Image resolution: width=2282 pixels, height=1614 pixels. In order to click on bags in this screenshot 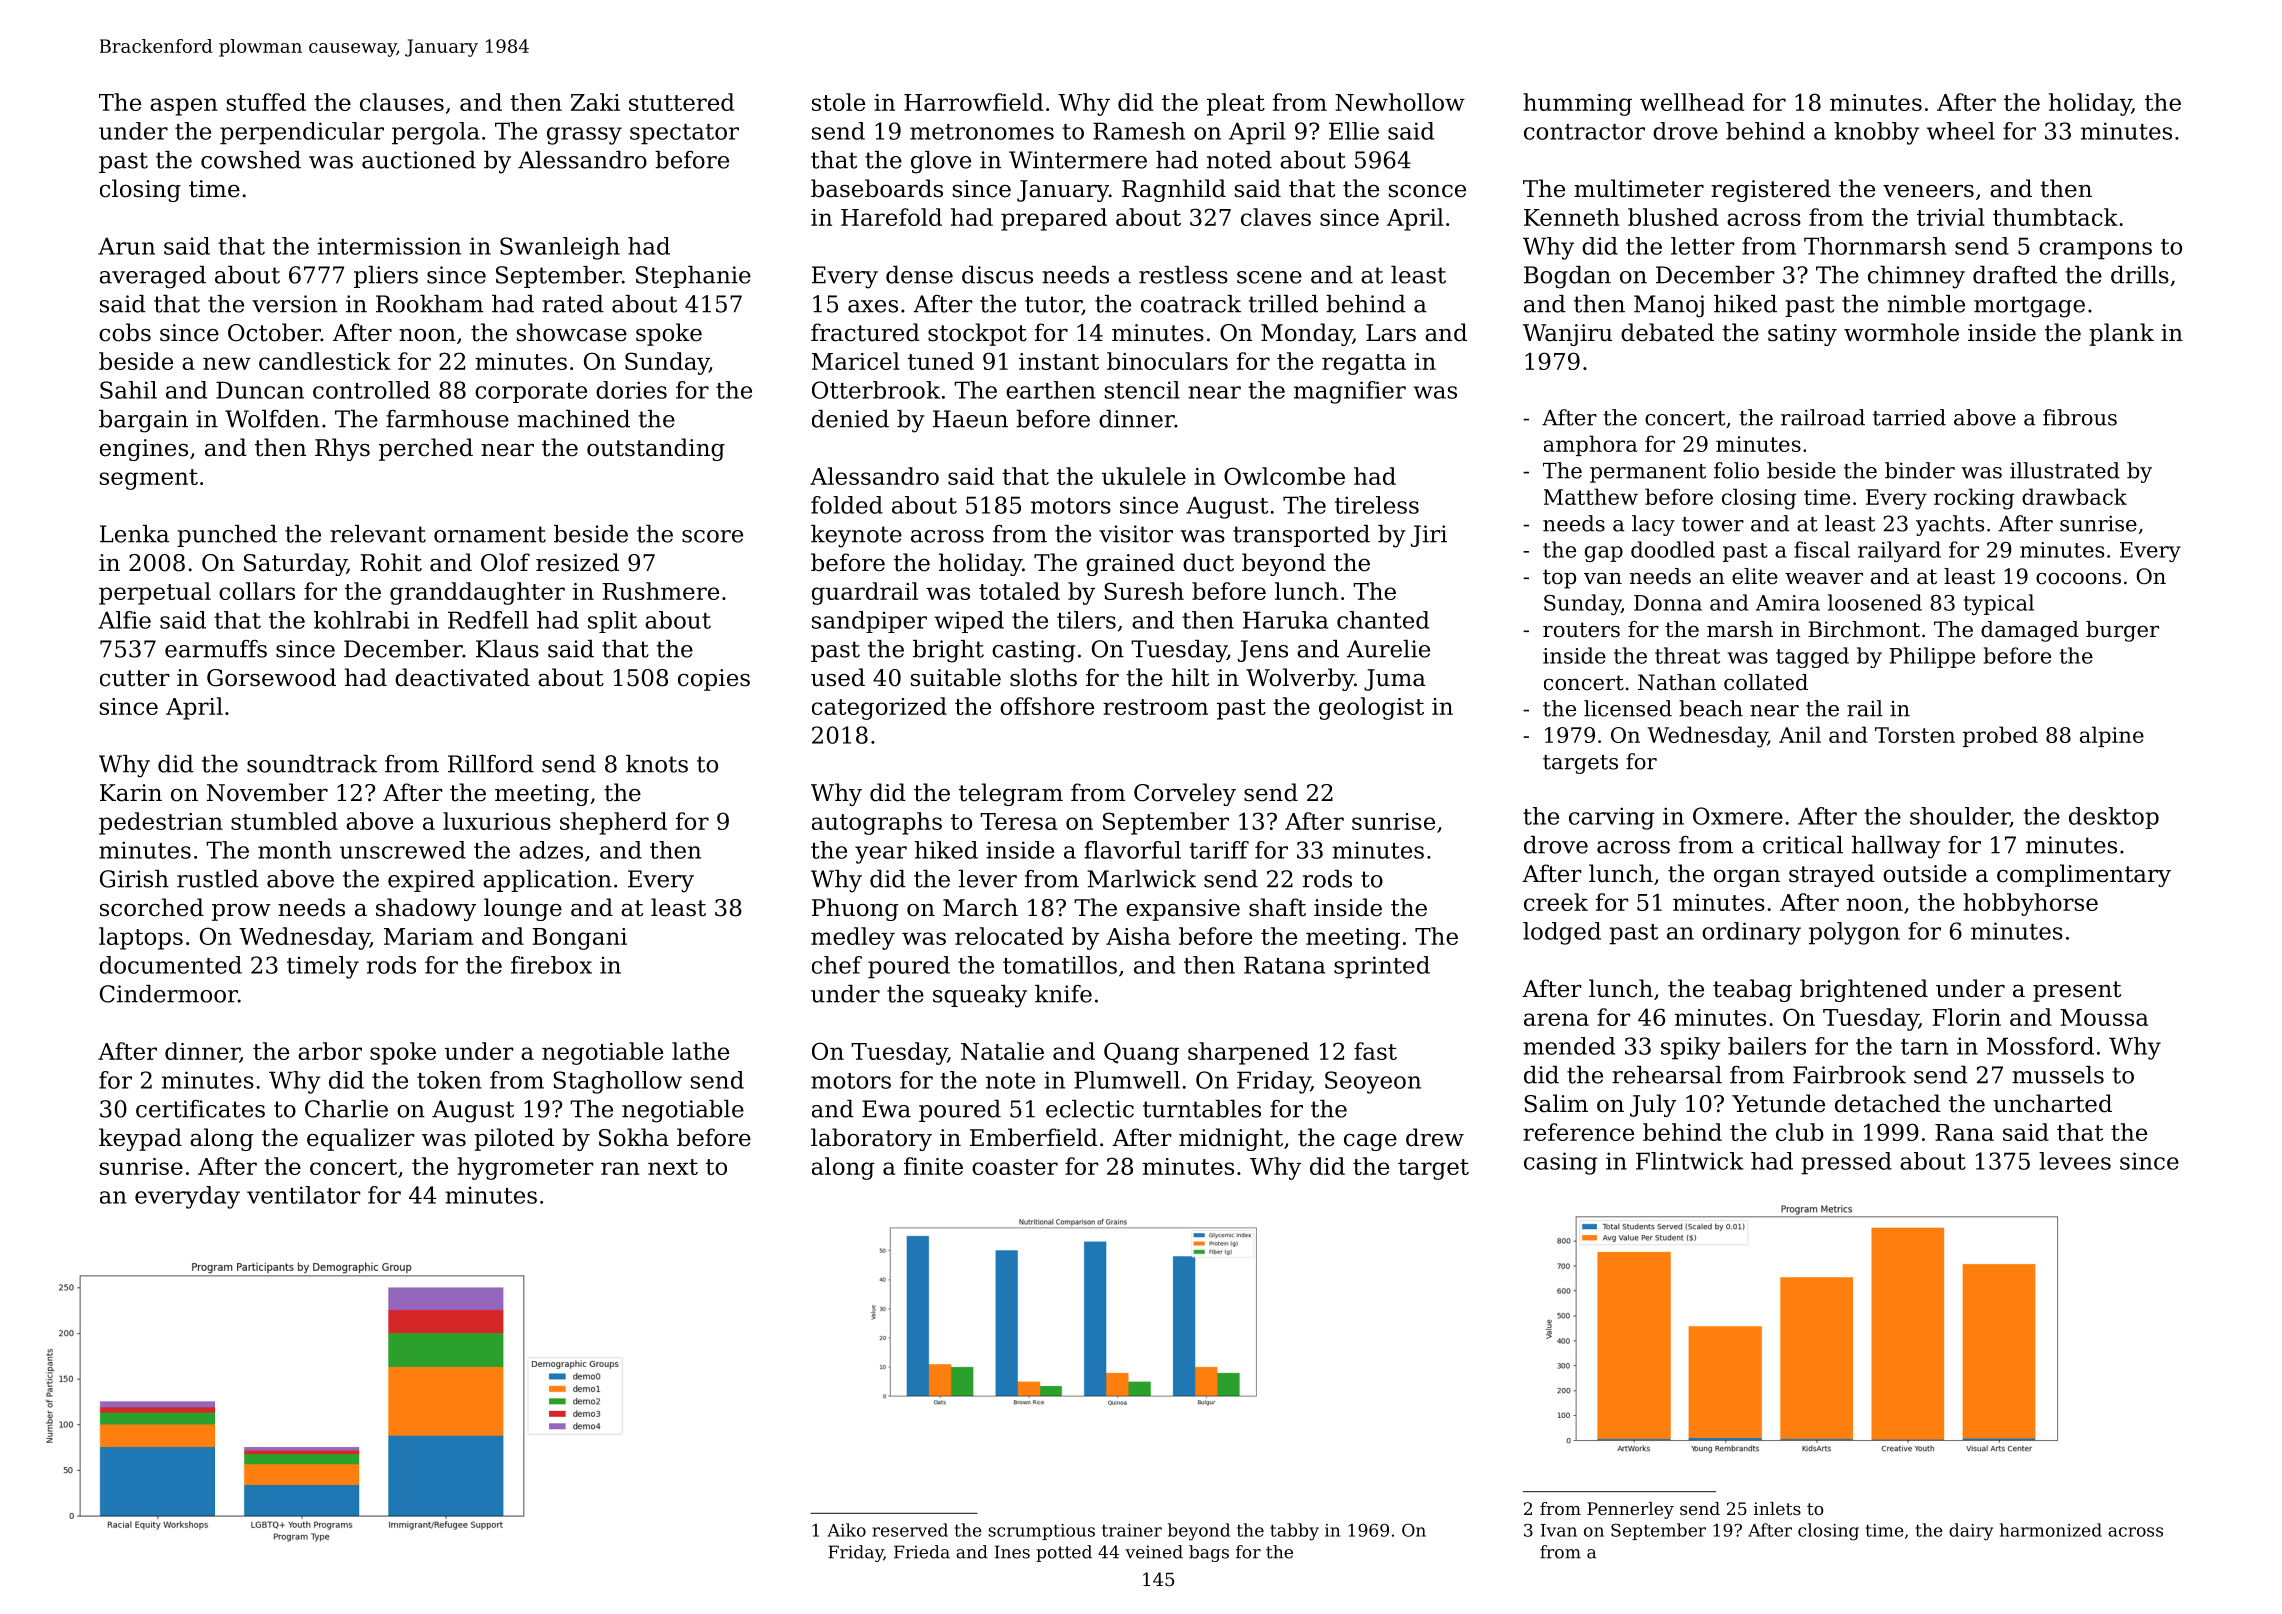, I will do `click(1209, 1553)`.
